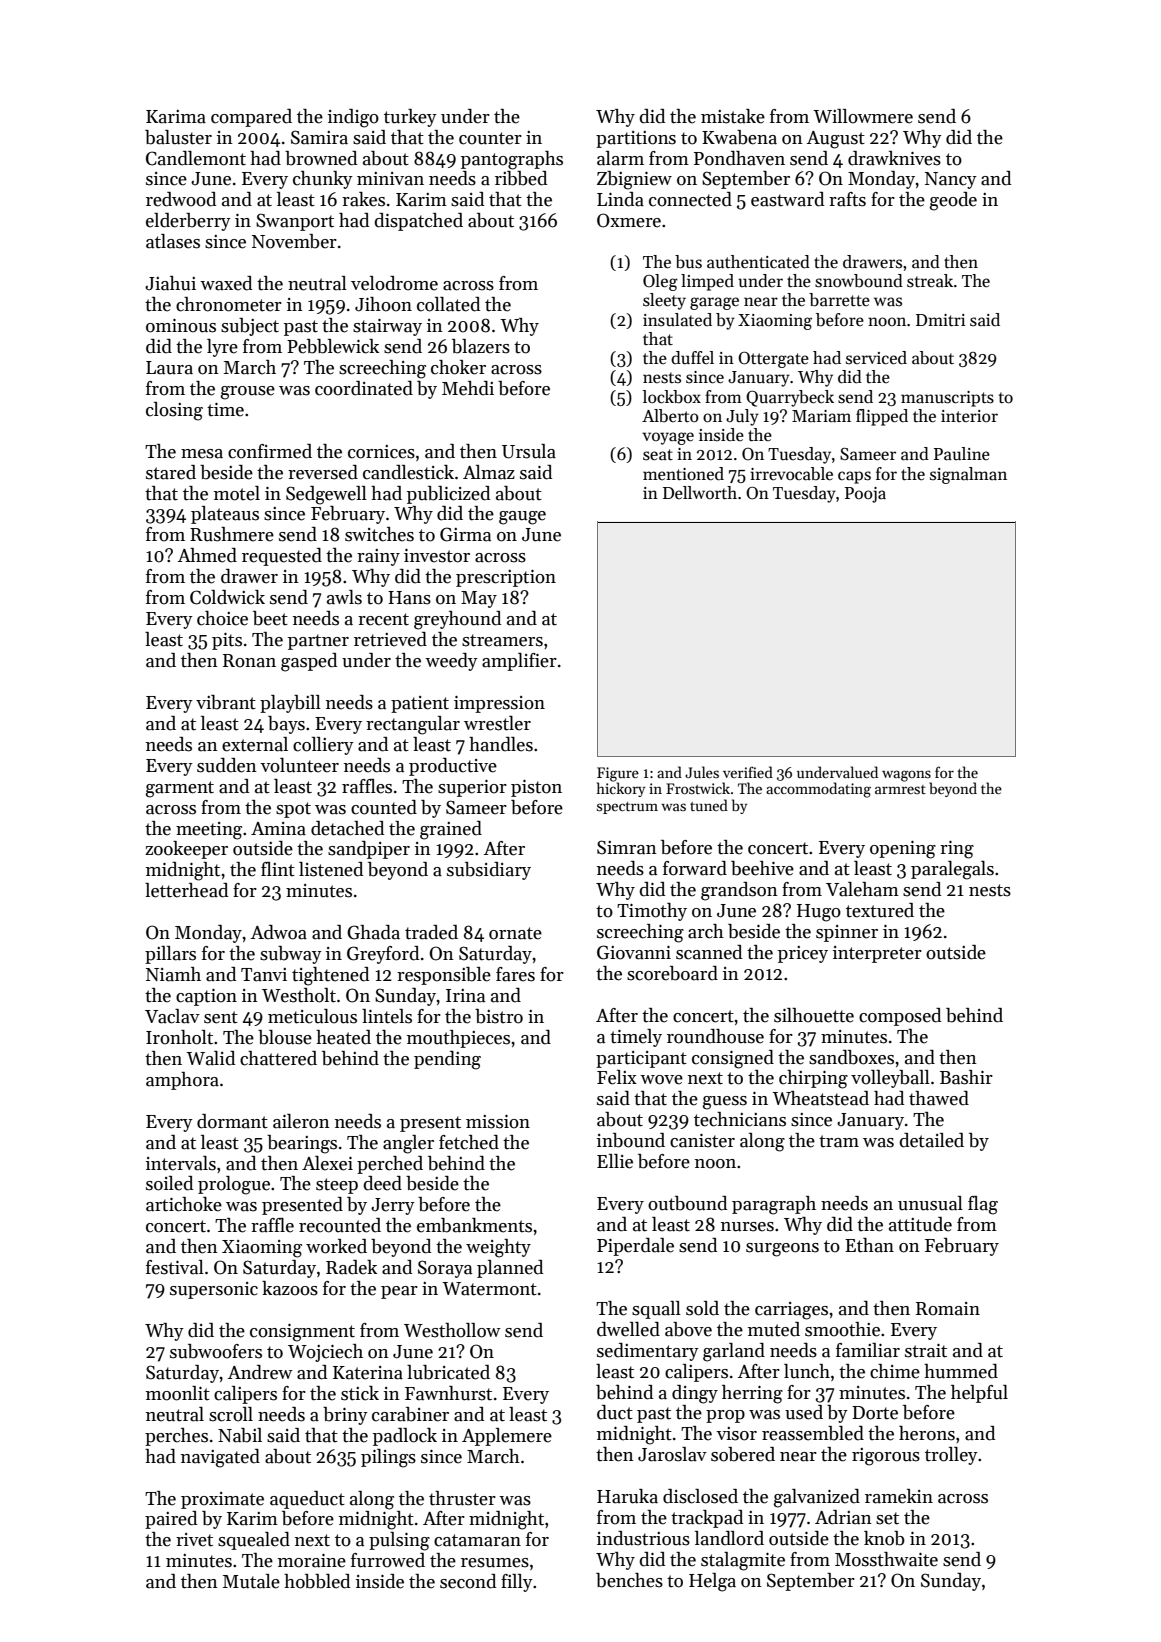 This image has width=1161, height=1642. I want to click on serviced, so click(876, 358).
